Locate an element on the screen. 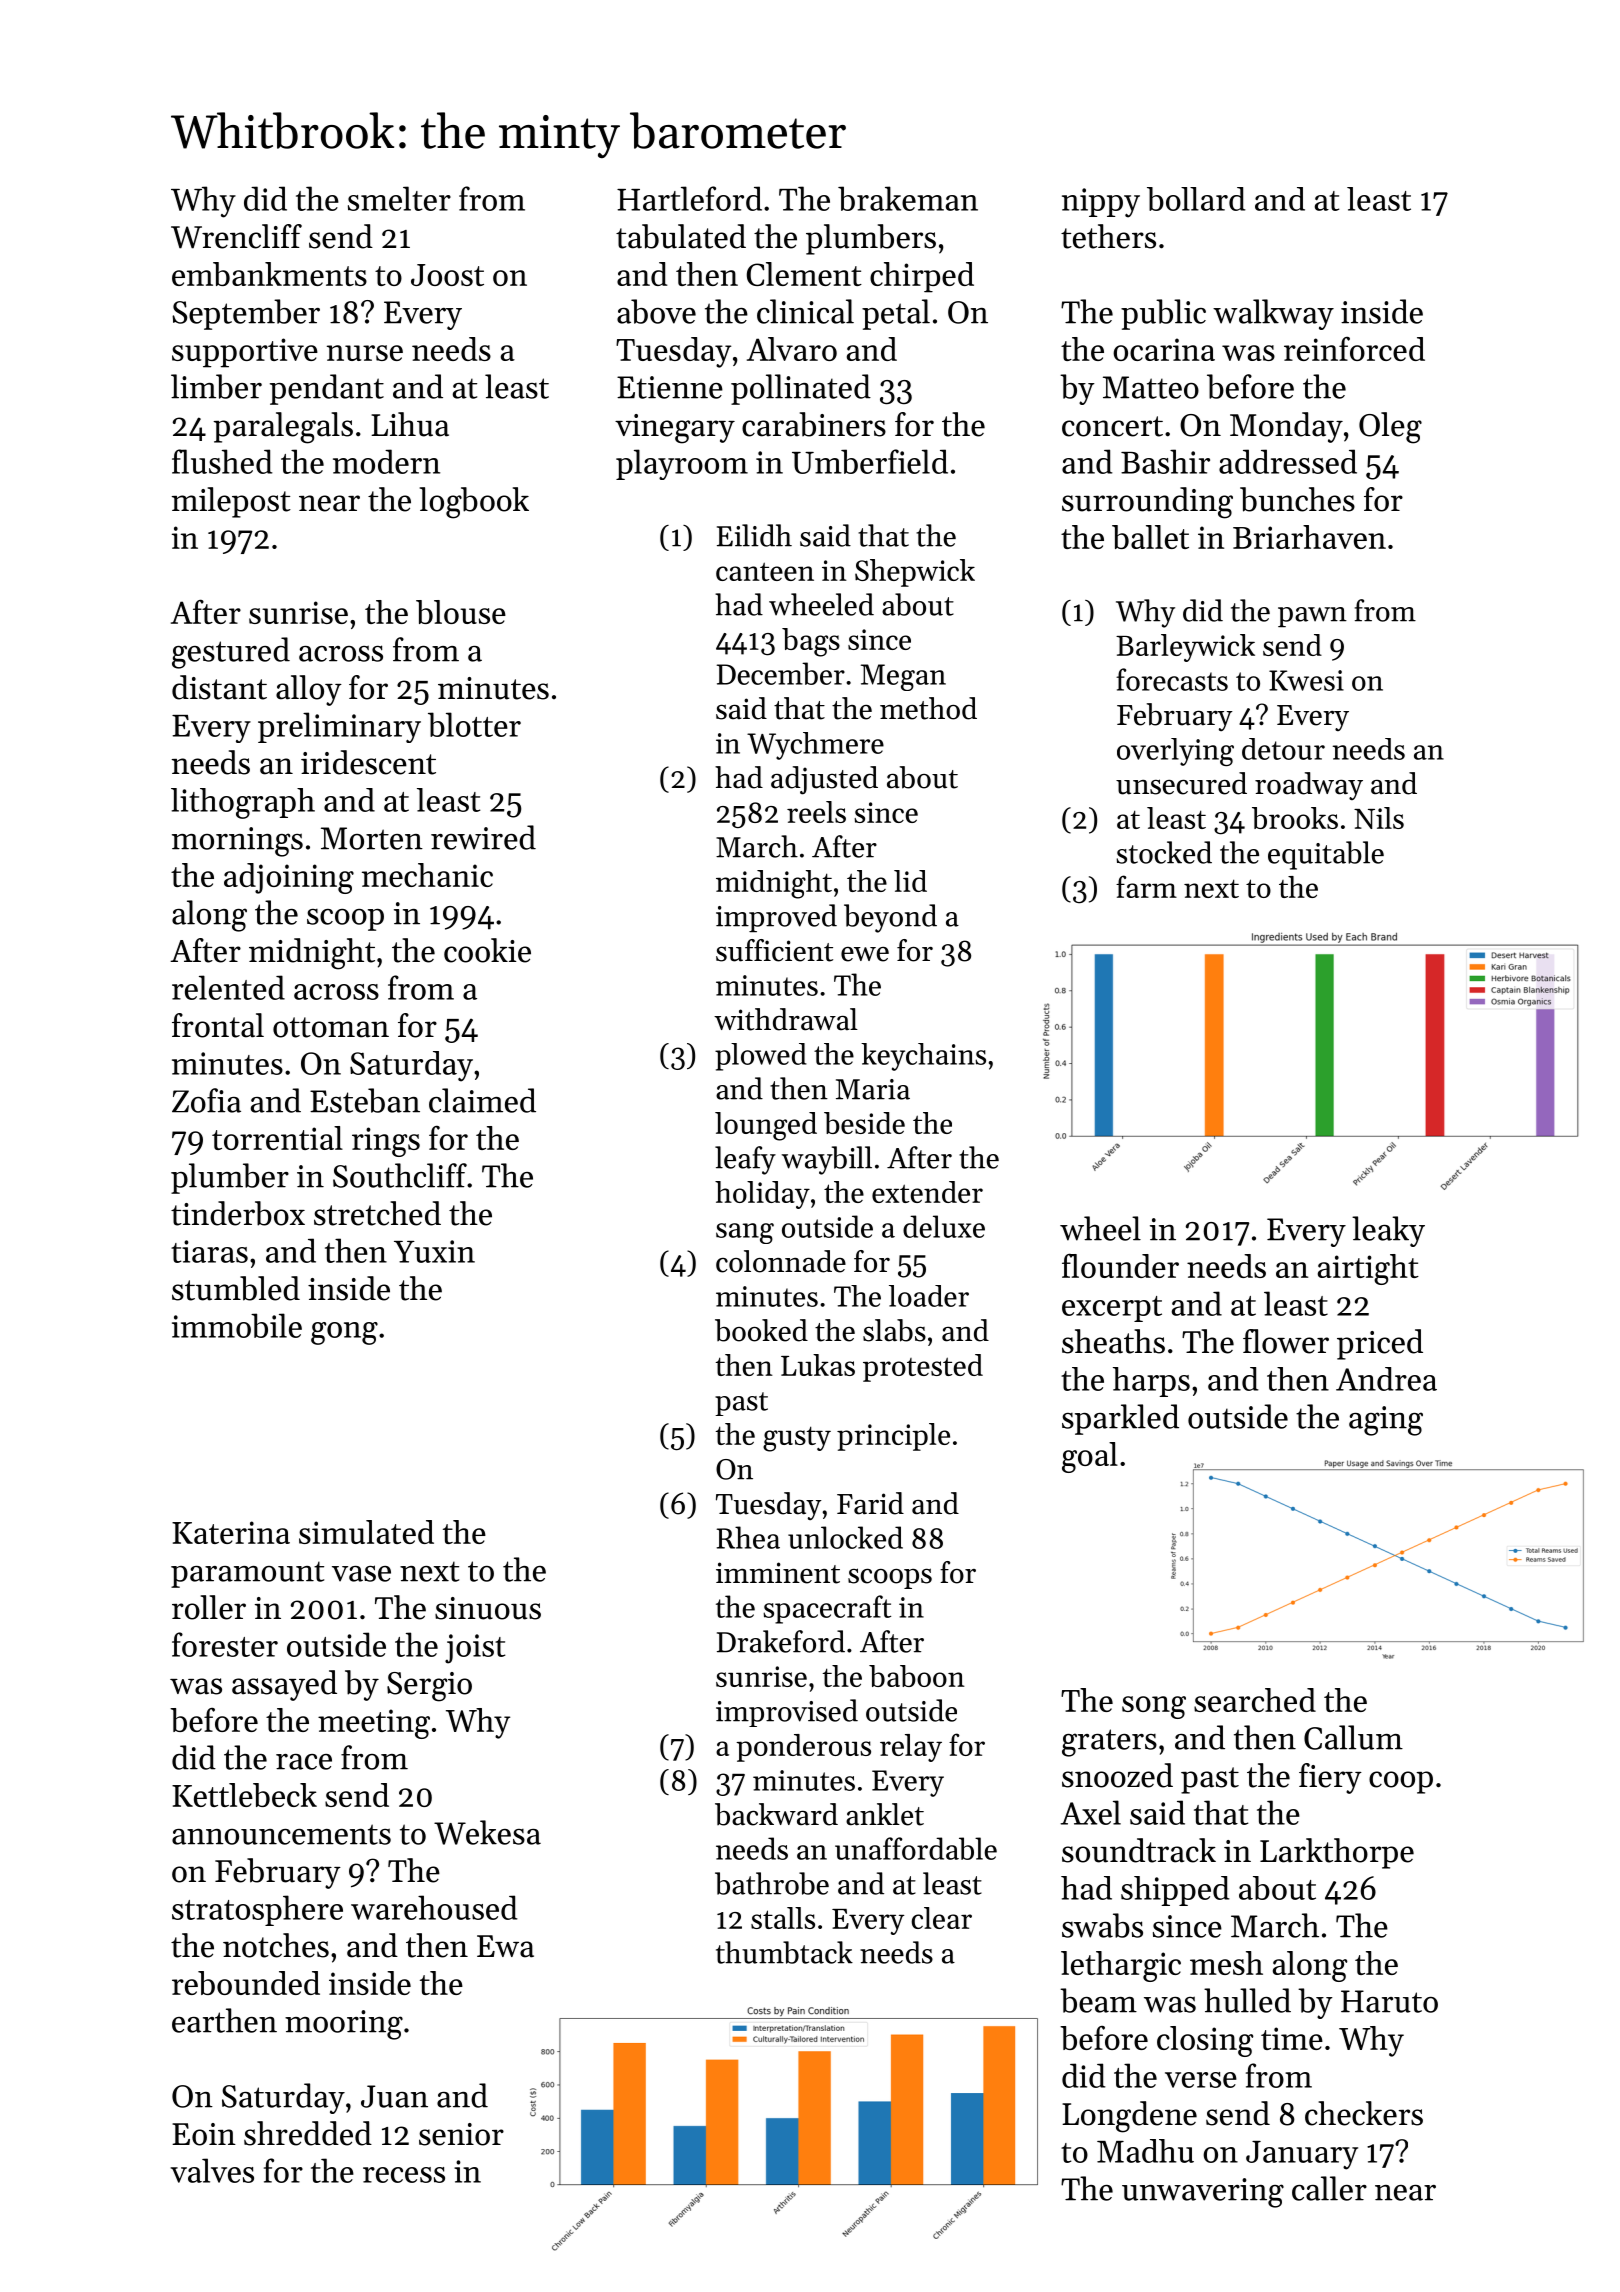 The height and width of the screenshot is (2292, 1620). method is located at coordinates (928, 708).
